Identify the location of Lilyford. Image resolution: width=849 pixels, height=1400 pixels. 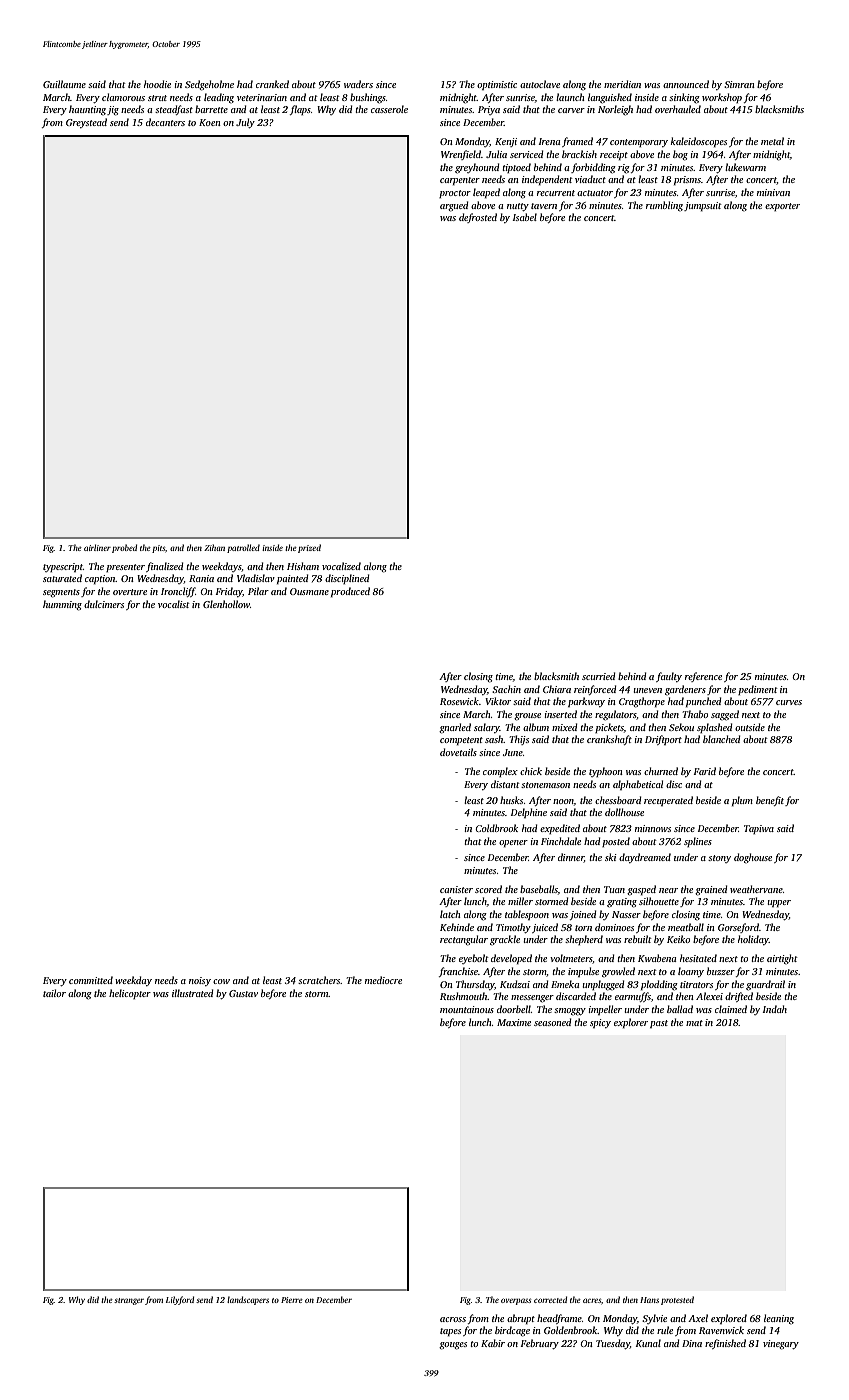
(180, 1300).
